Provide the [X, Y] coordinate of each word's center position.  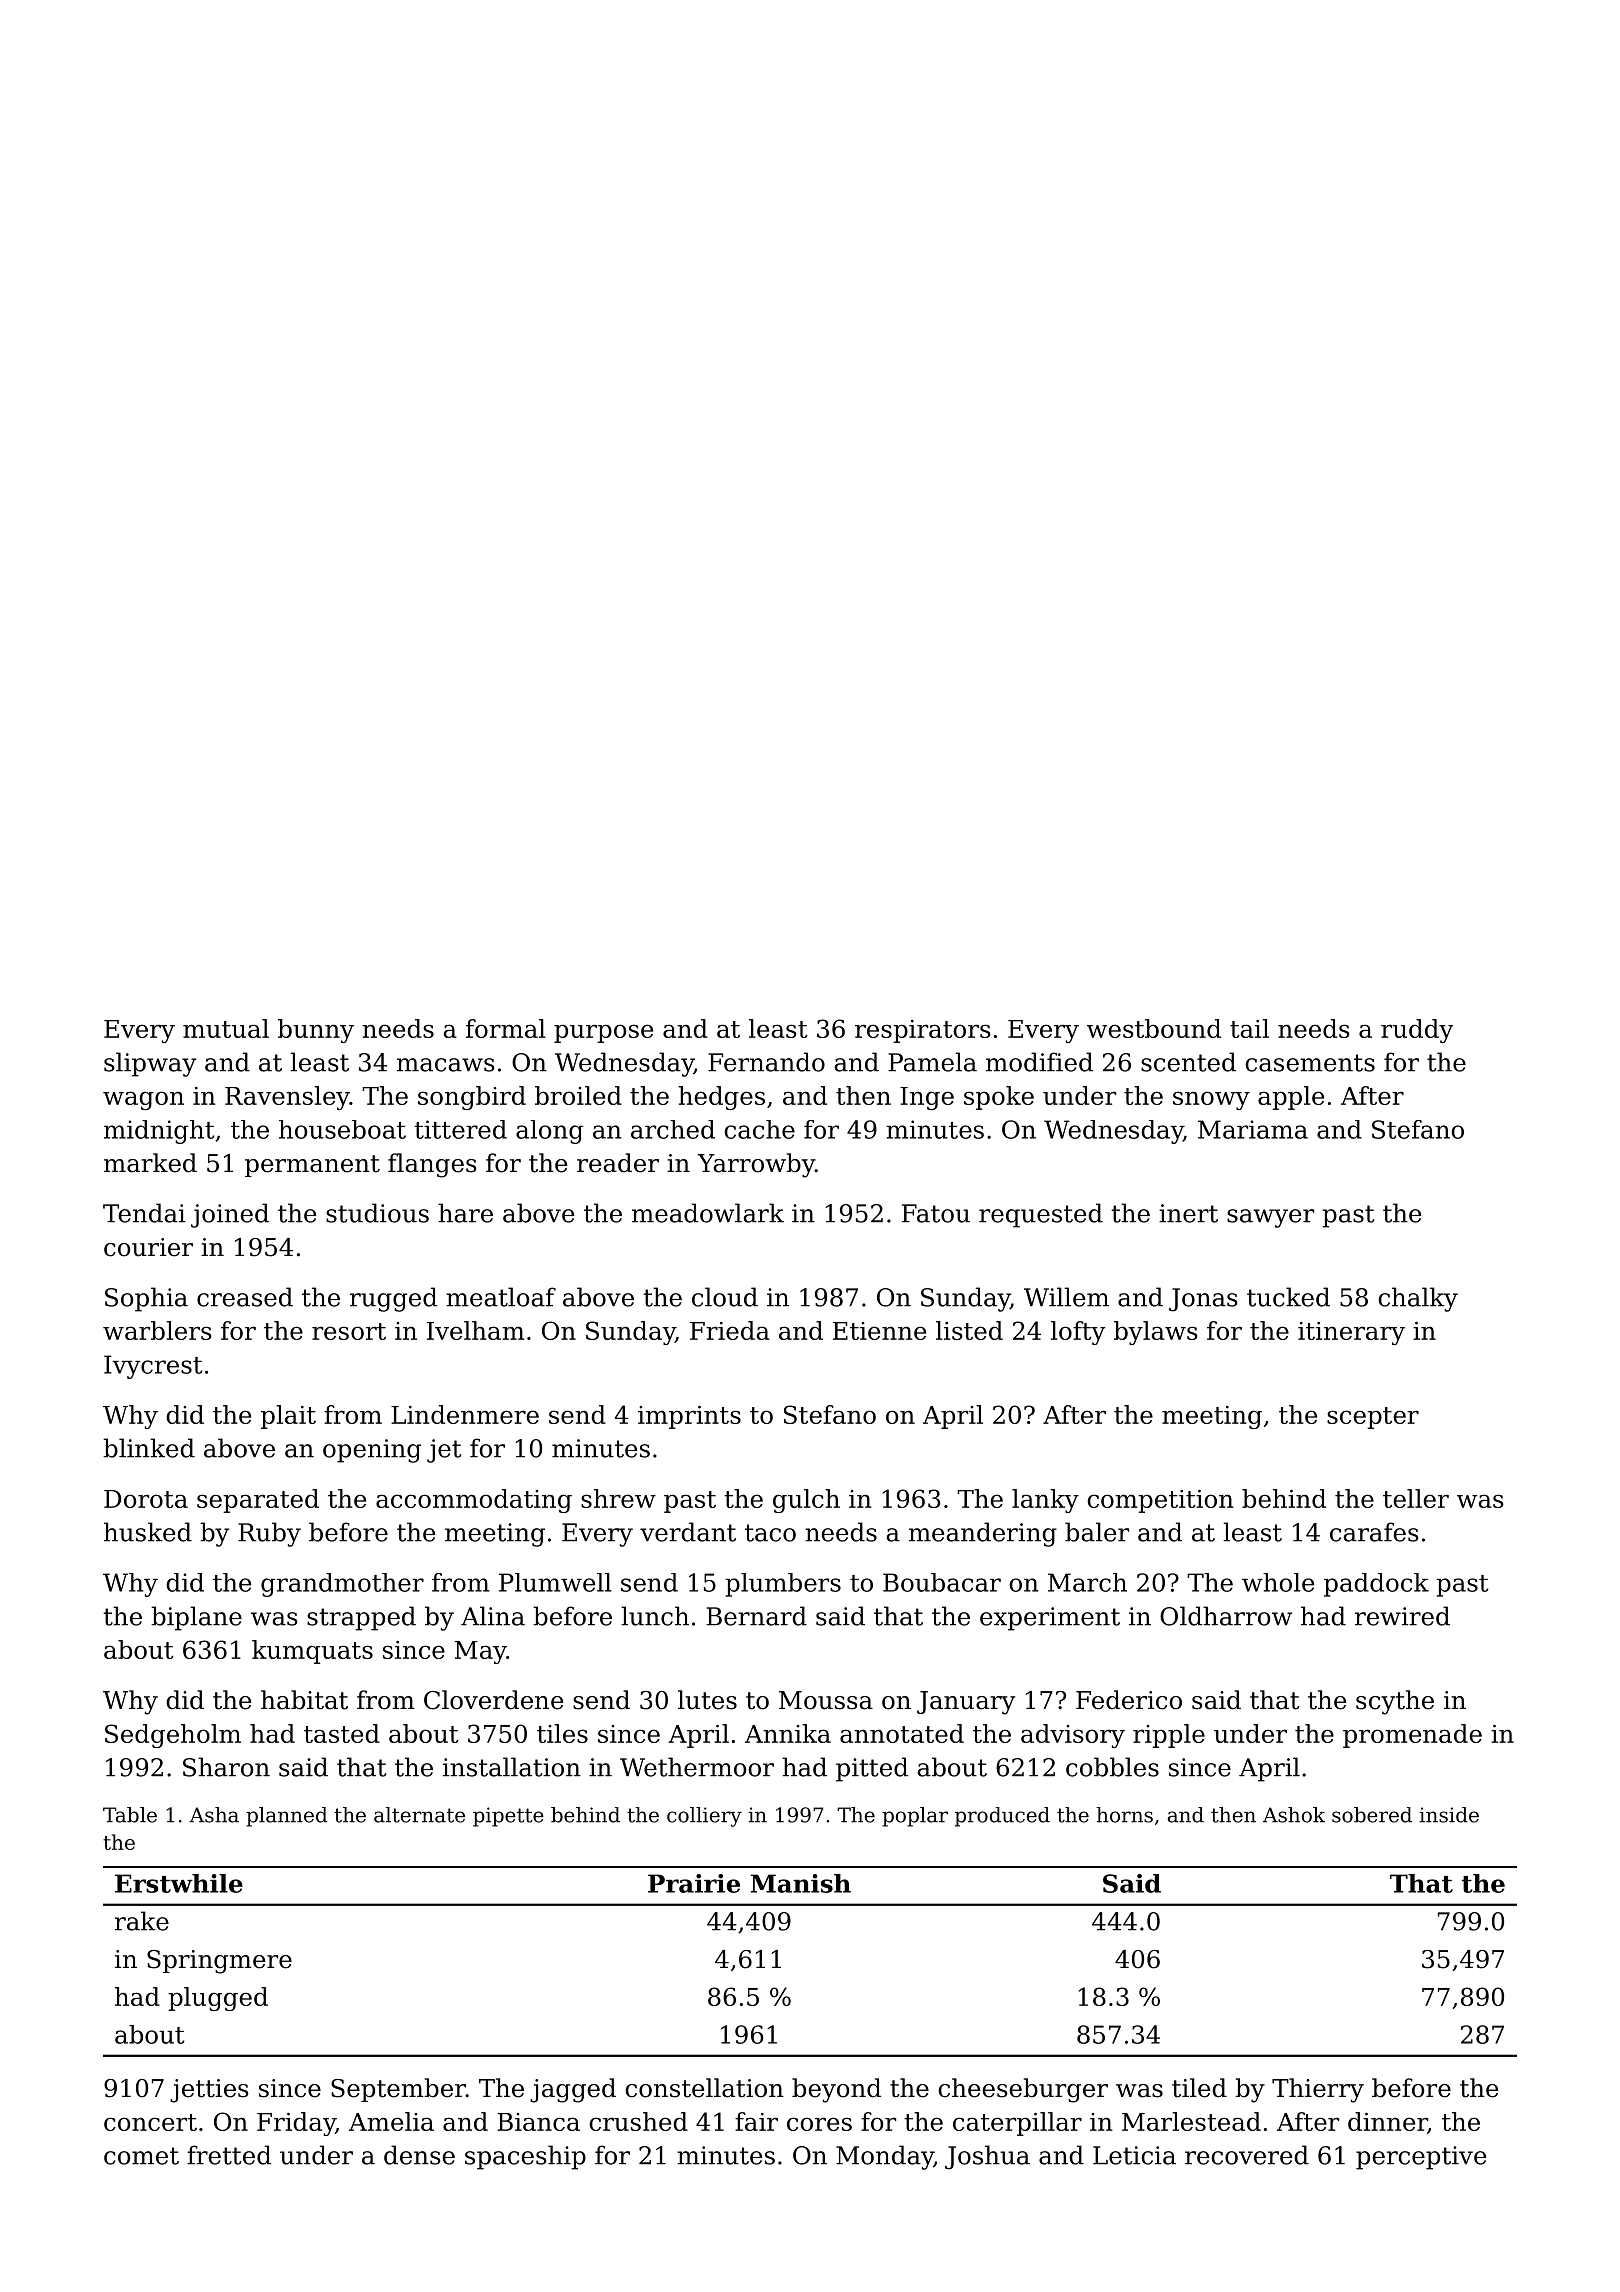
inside [1449, 1815]
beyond [836, 2090]
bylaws [1156, 1333]
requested [1041, 1215]
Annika [788, 1733]
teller [1416, 1498]
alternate [419, 1815]
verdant [688, 1532]
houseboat [342, 1129]
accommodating [474, 1501]
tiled [1199, 2088]
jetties [209, 2091]
